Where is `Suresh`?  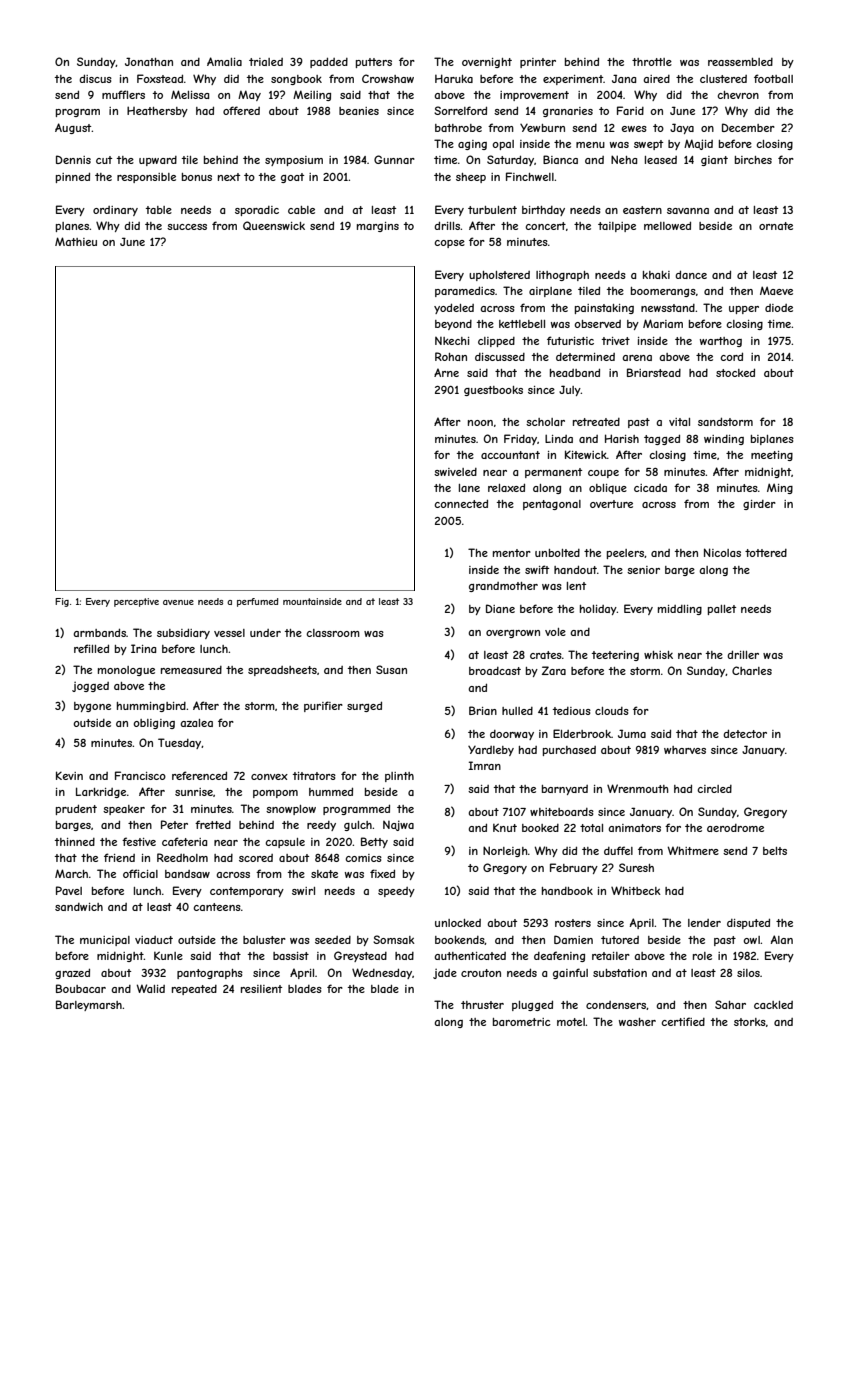
Suresh is located at coordinates (636, 867).
